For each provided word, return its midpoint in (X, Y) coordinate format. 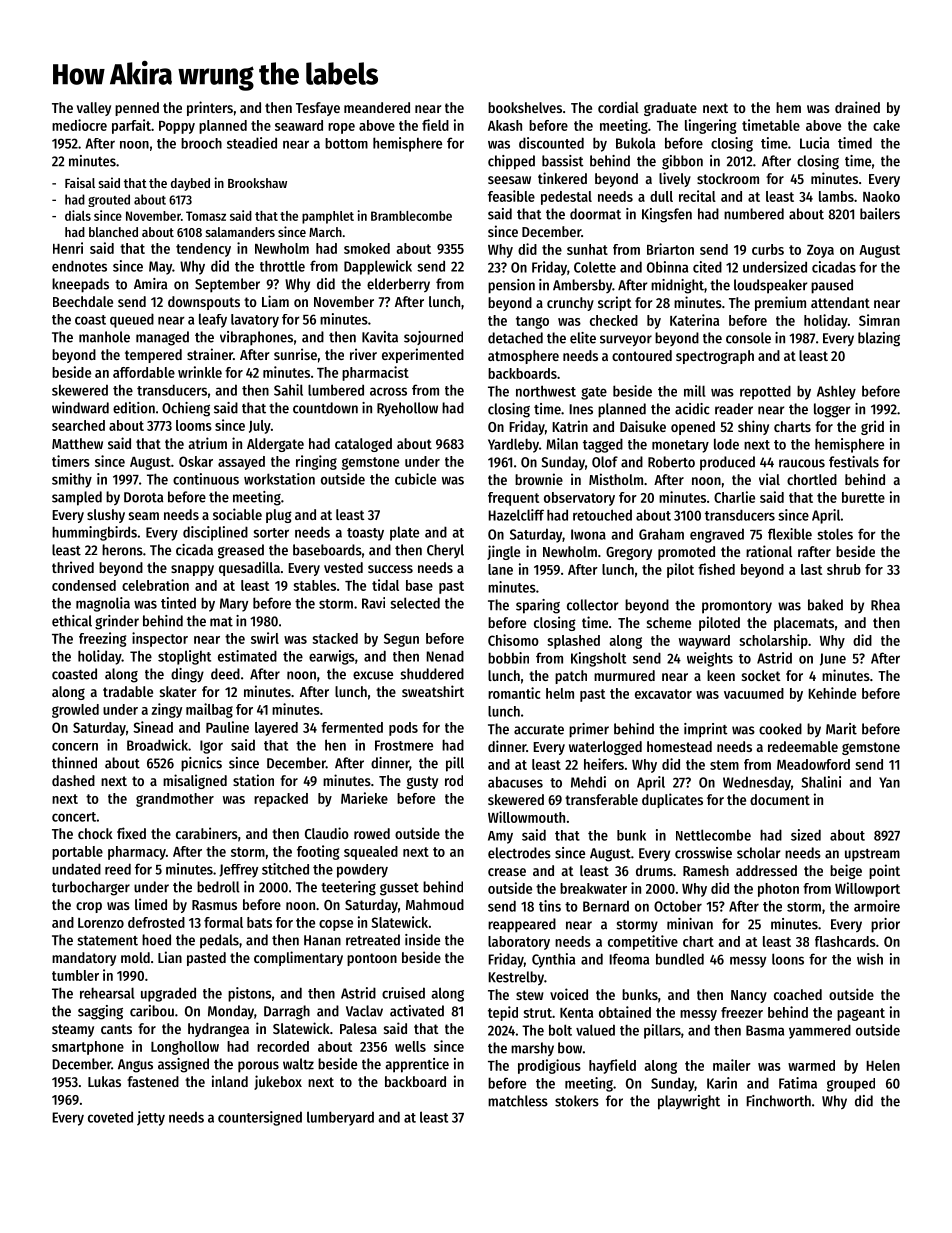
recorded (283, 1046)
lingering (711, 126)
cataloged (363, 445)
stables (315, 585)
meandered (377, 107)
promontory (737, 607)
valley (94, 109)
